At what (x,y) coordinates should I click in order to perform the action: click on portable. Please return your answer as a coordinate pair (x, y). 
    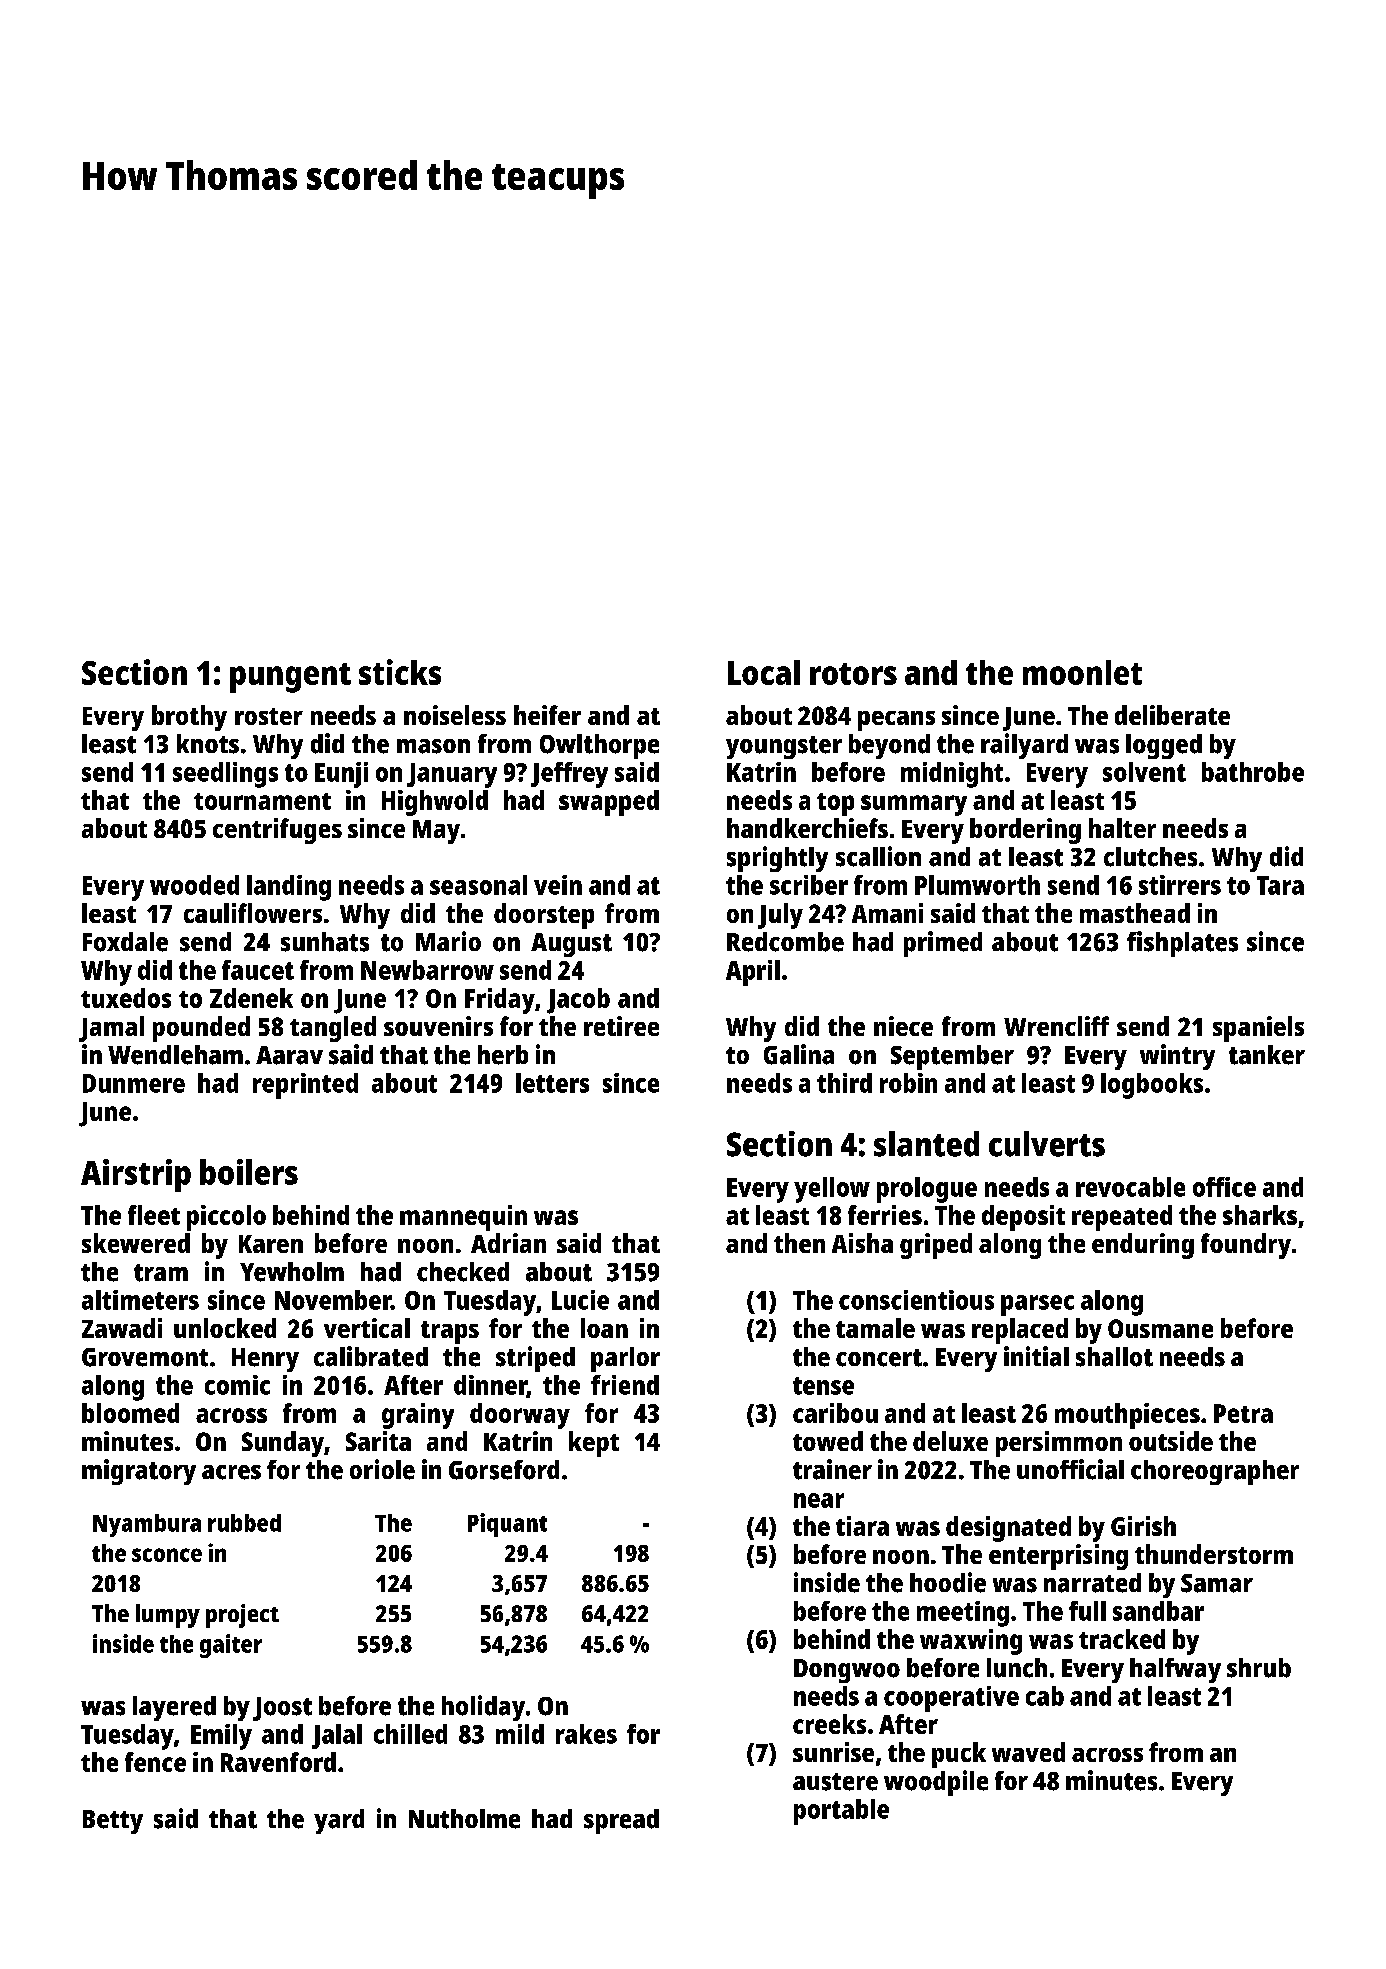
    Looking at the image, I should click on (841, 1812).
